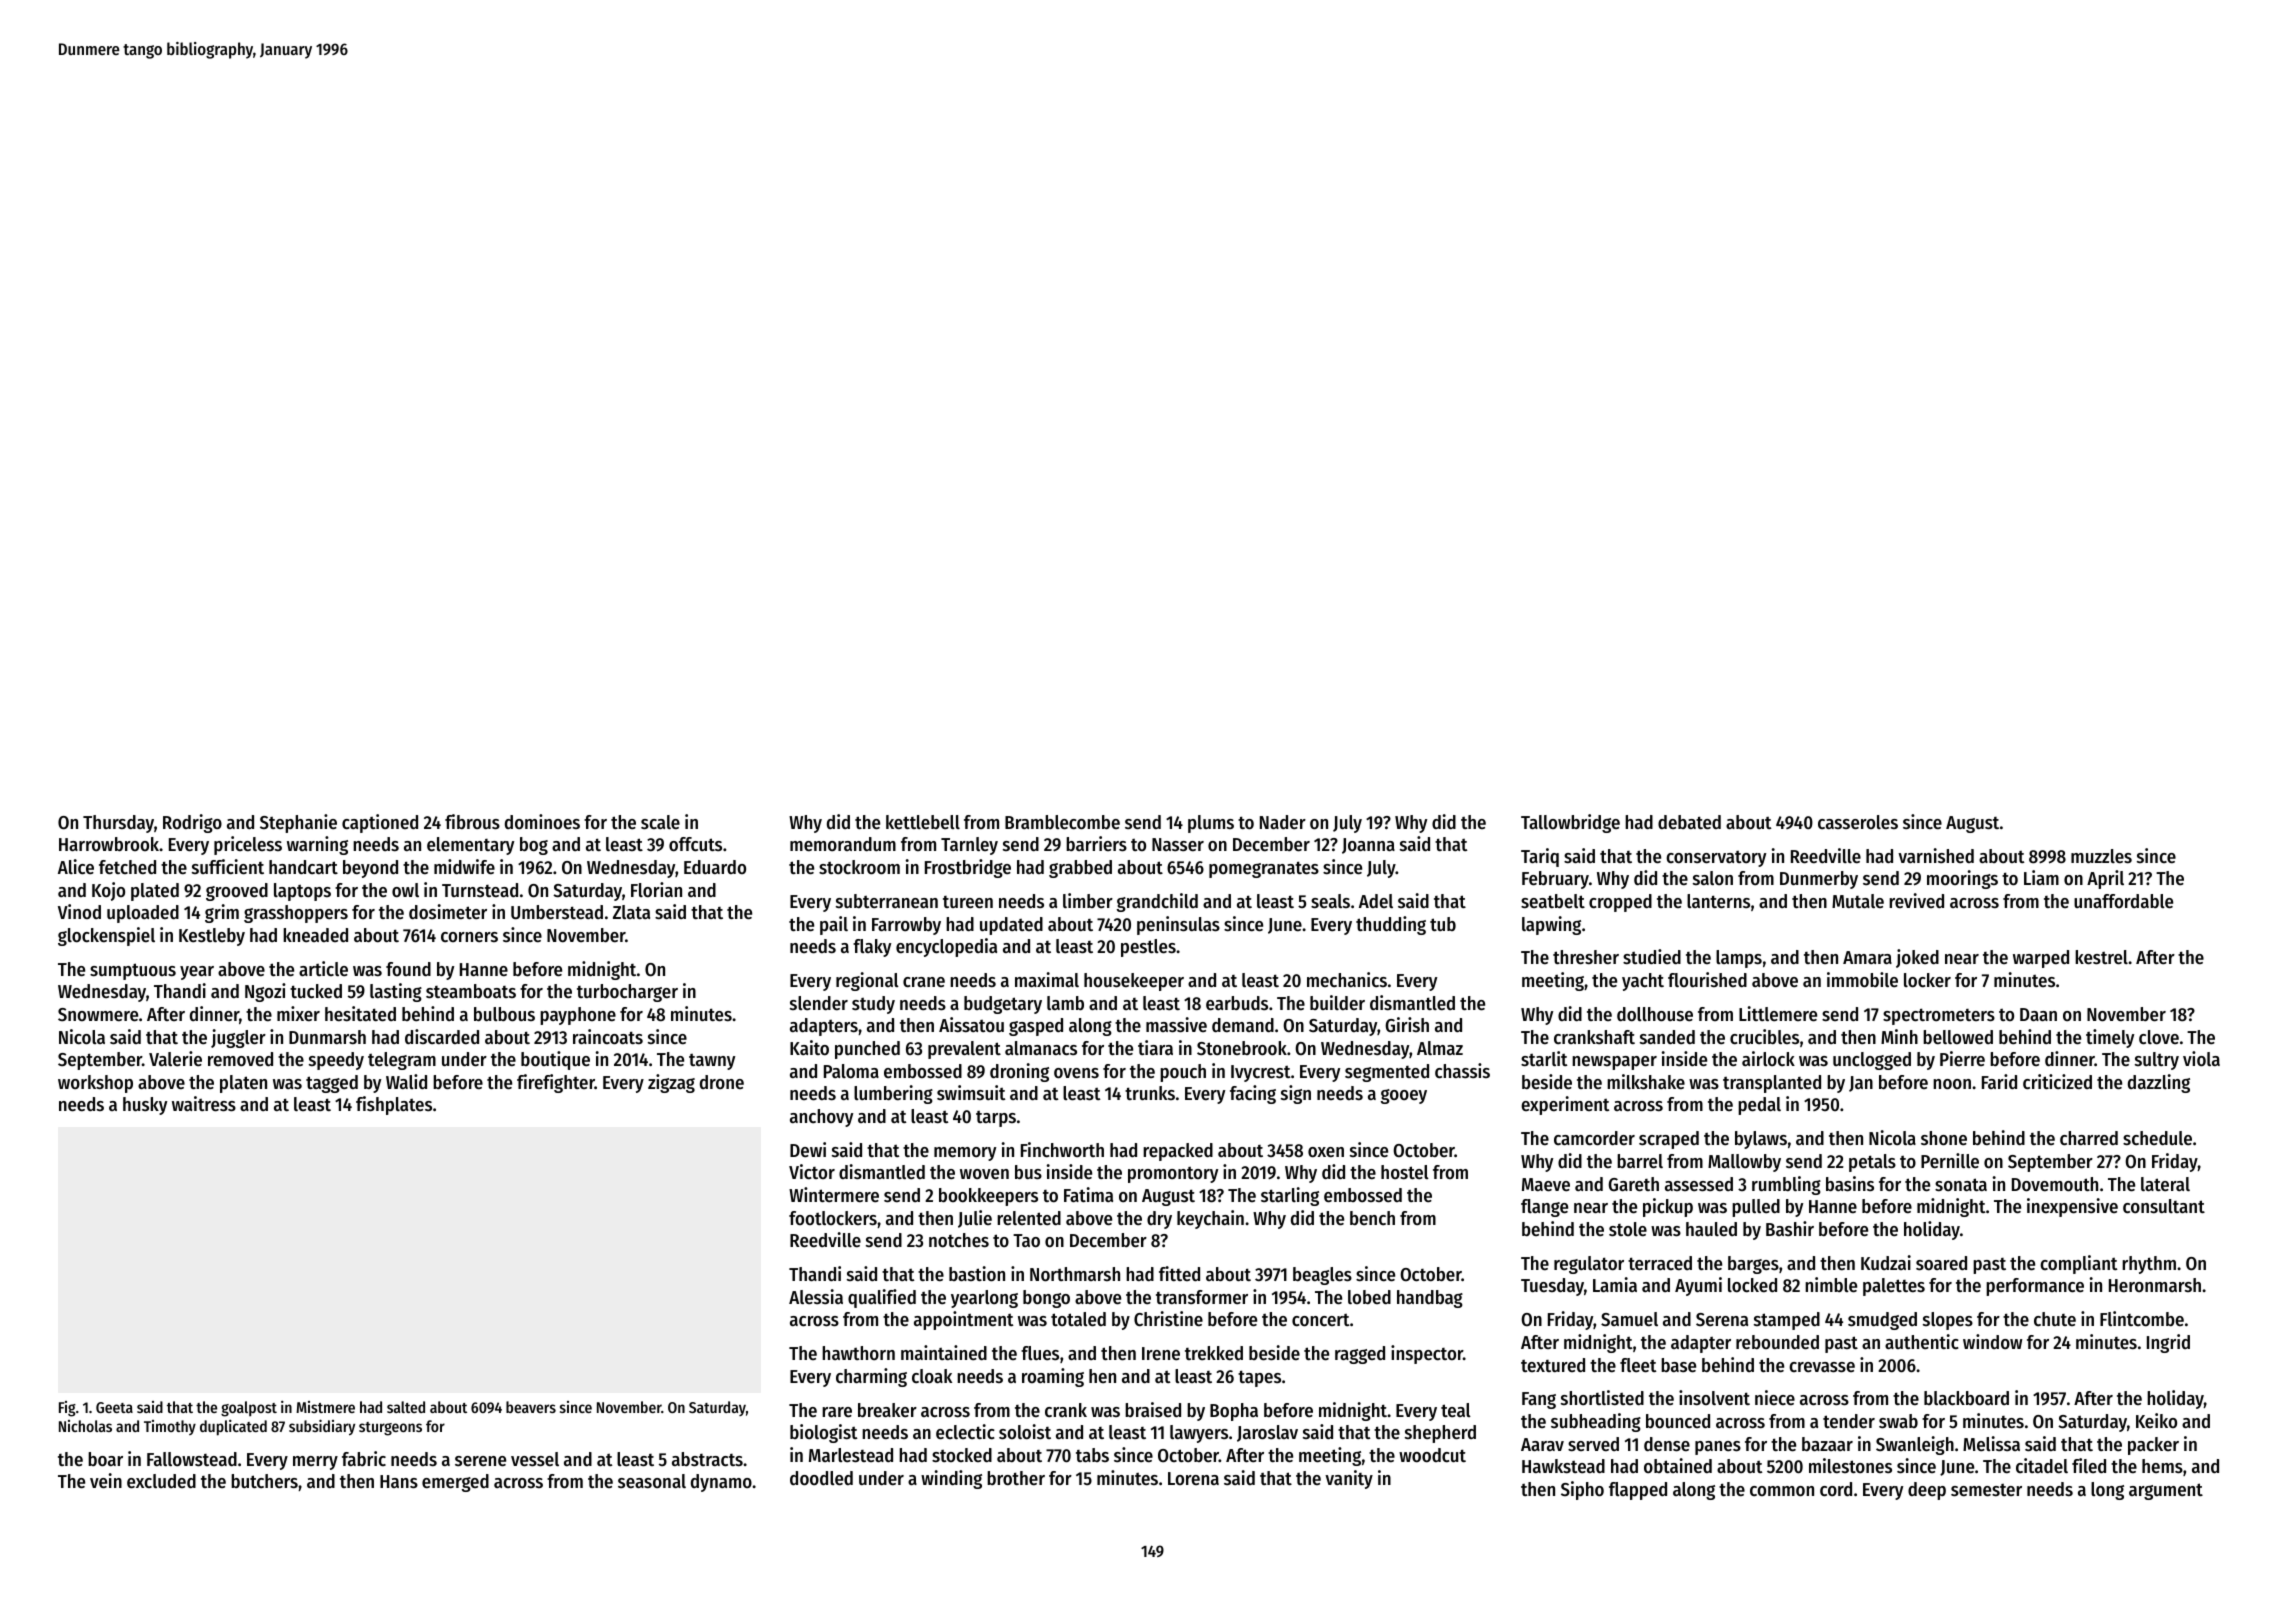  I want to click on Stephanie, so click(298, 823).
